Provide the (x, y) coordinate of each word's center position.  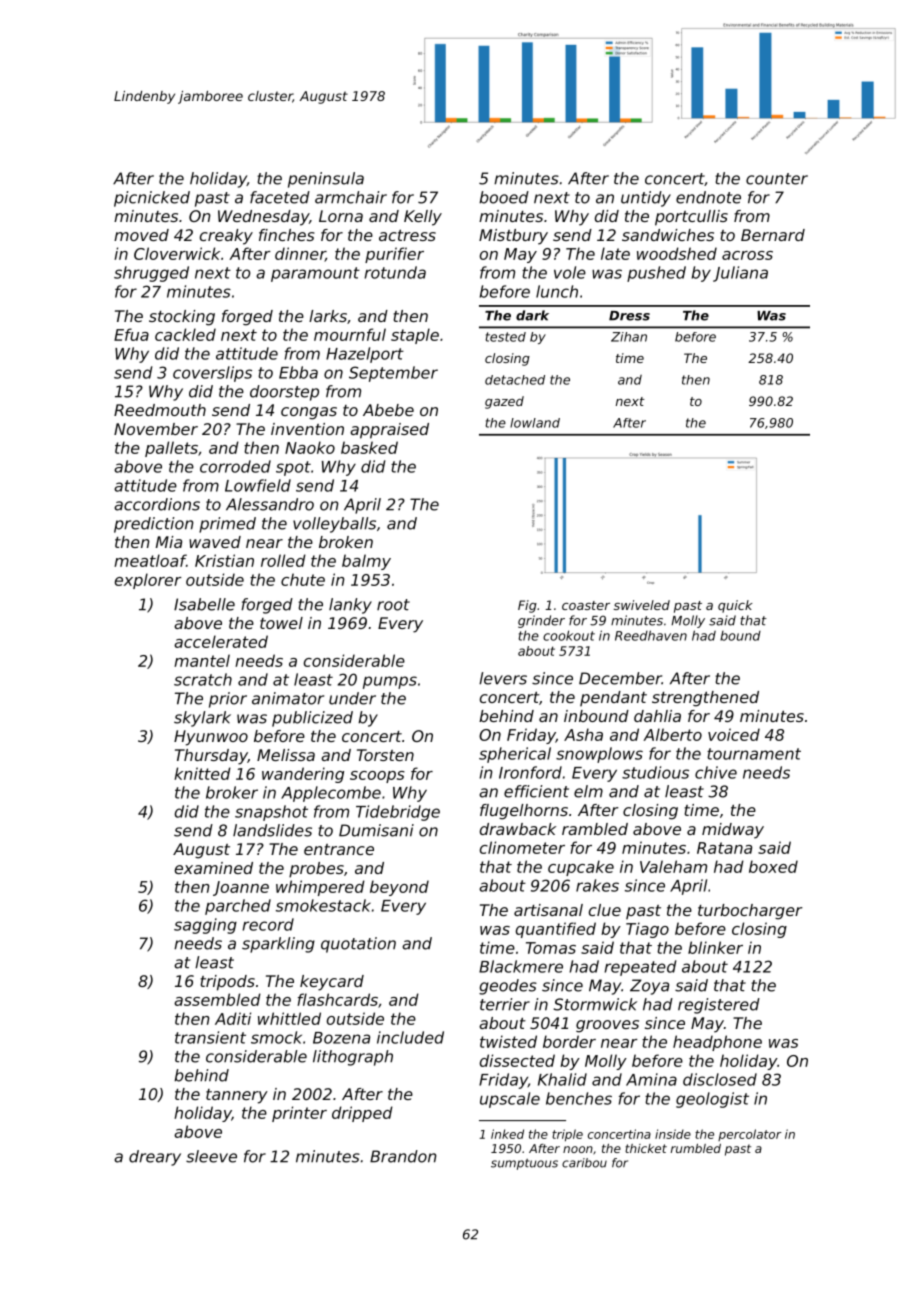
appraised (389, 431)
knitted (202, 773)
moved (141, 235)
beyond (399, 888)
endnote (708, 197)
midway (733, 831)
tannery (237, 1096)
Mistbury (513, 237)
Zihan (629, 337)
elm (588, 791)
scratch (203, 679)
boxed (773, 866)
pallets (171, 449)
